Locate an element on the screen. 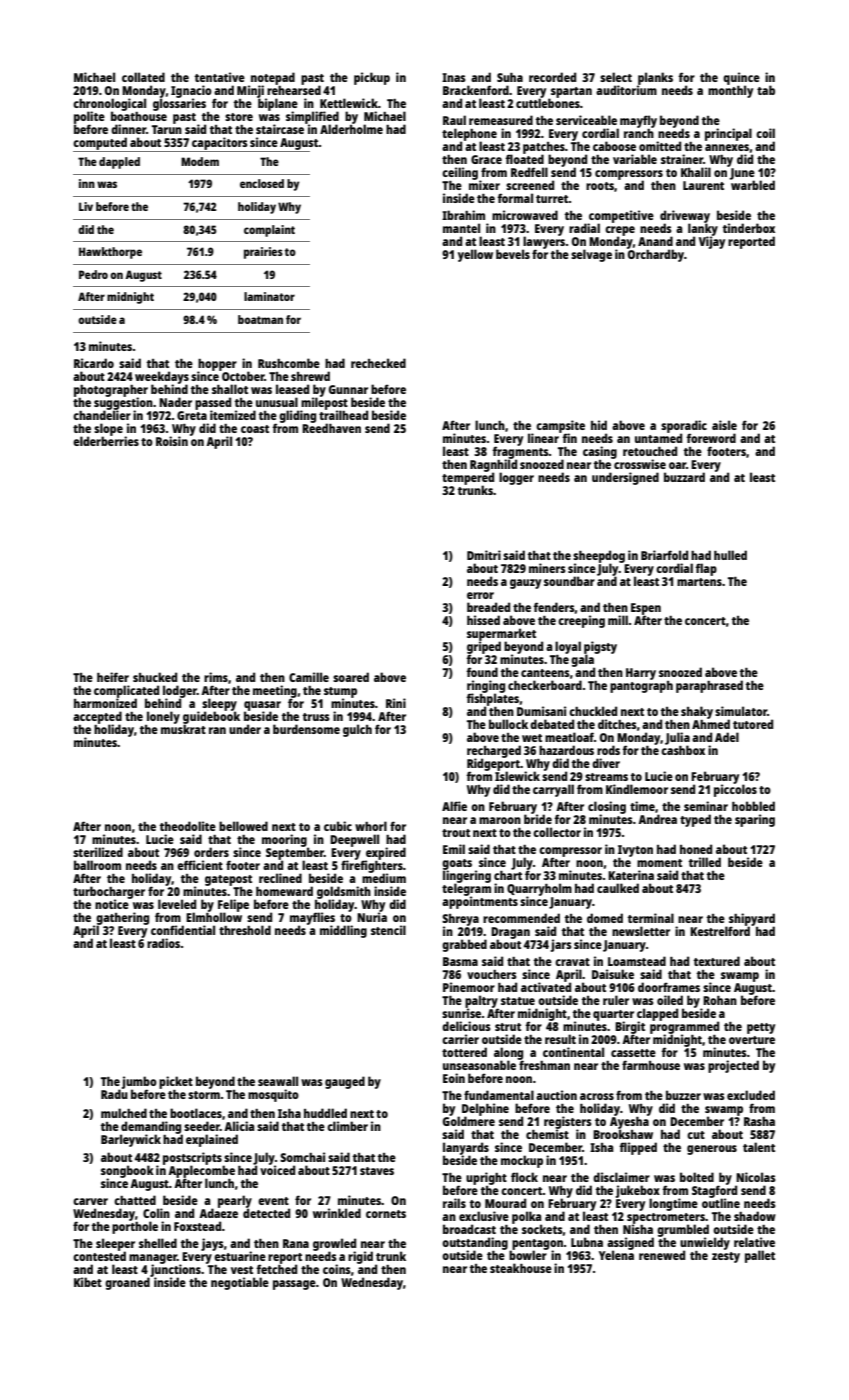  error is located at coordinates (480, 595).
